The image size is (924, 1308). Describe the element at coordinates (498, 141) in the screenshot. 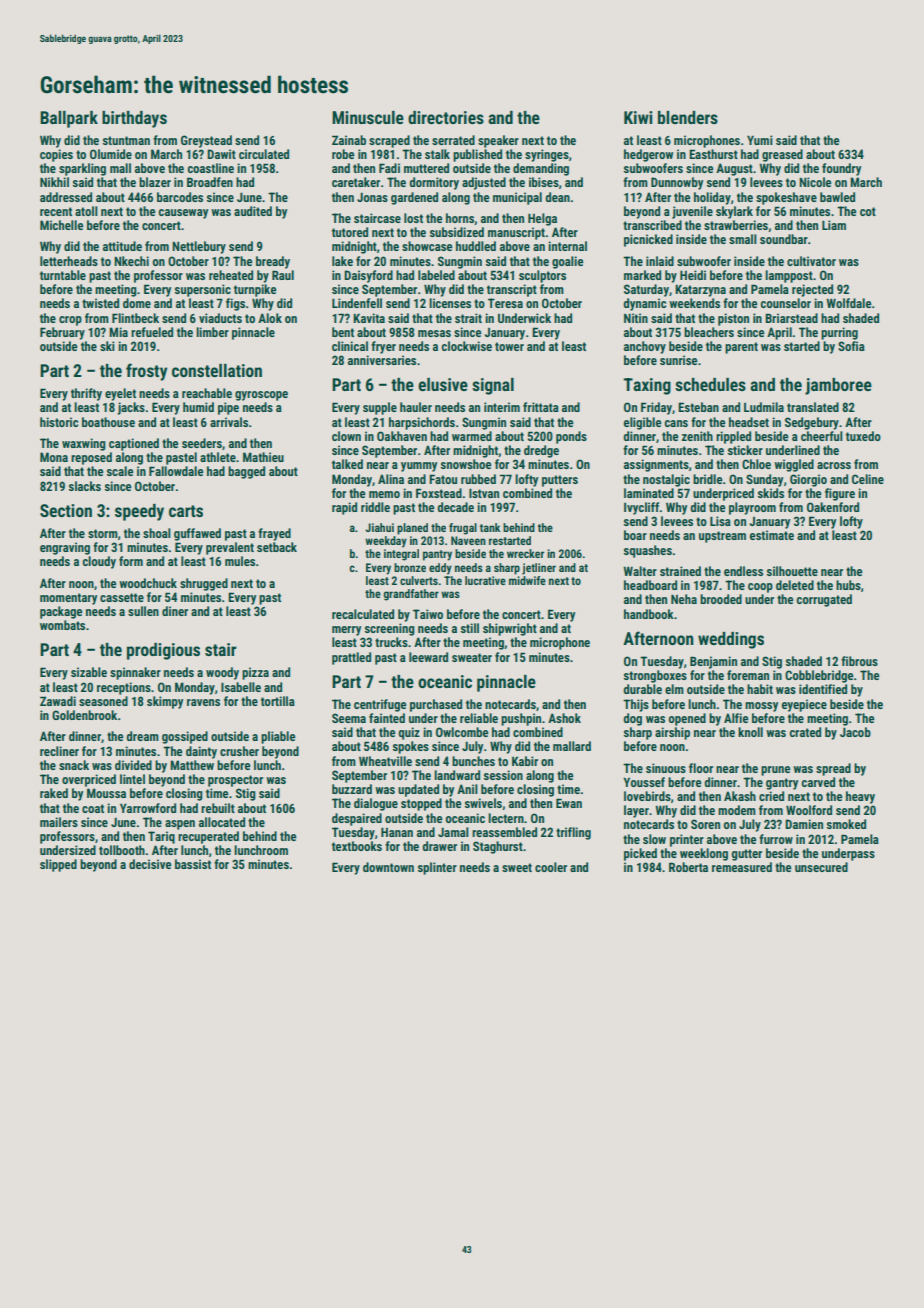

I see `speaker` at that location.
